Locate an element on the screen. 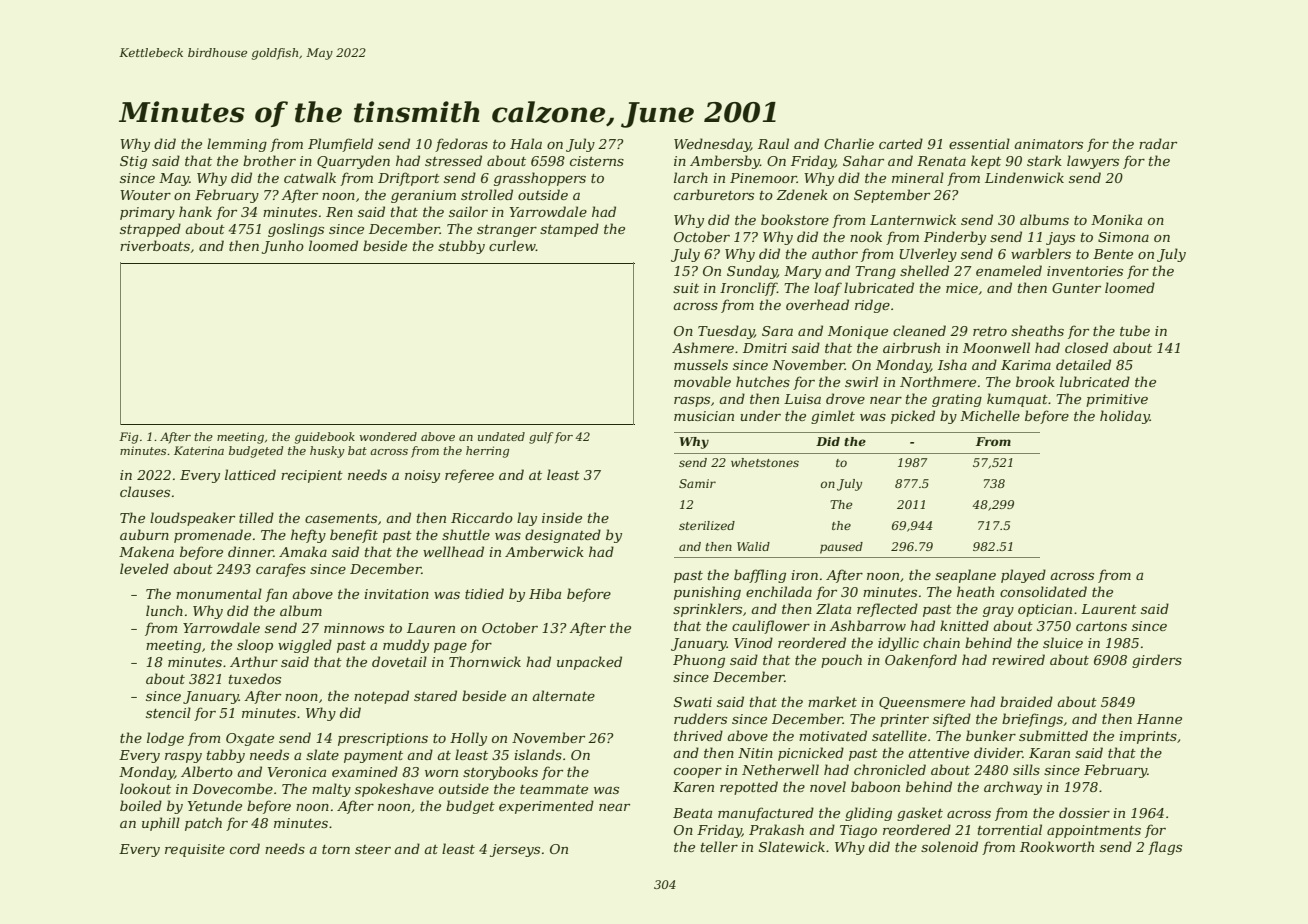 The width and height of the screenshot is (1308, 924). whetstones is located at coordinates (765, 462).
